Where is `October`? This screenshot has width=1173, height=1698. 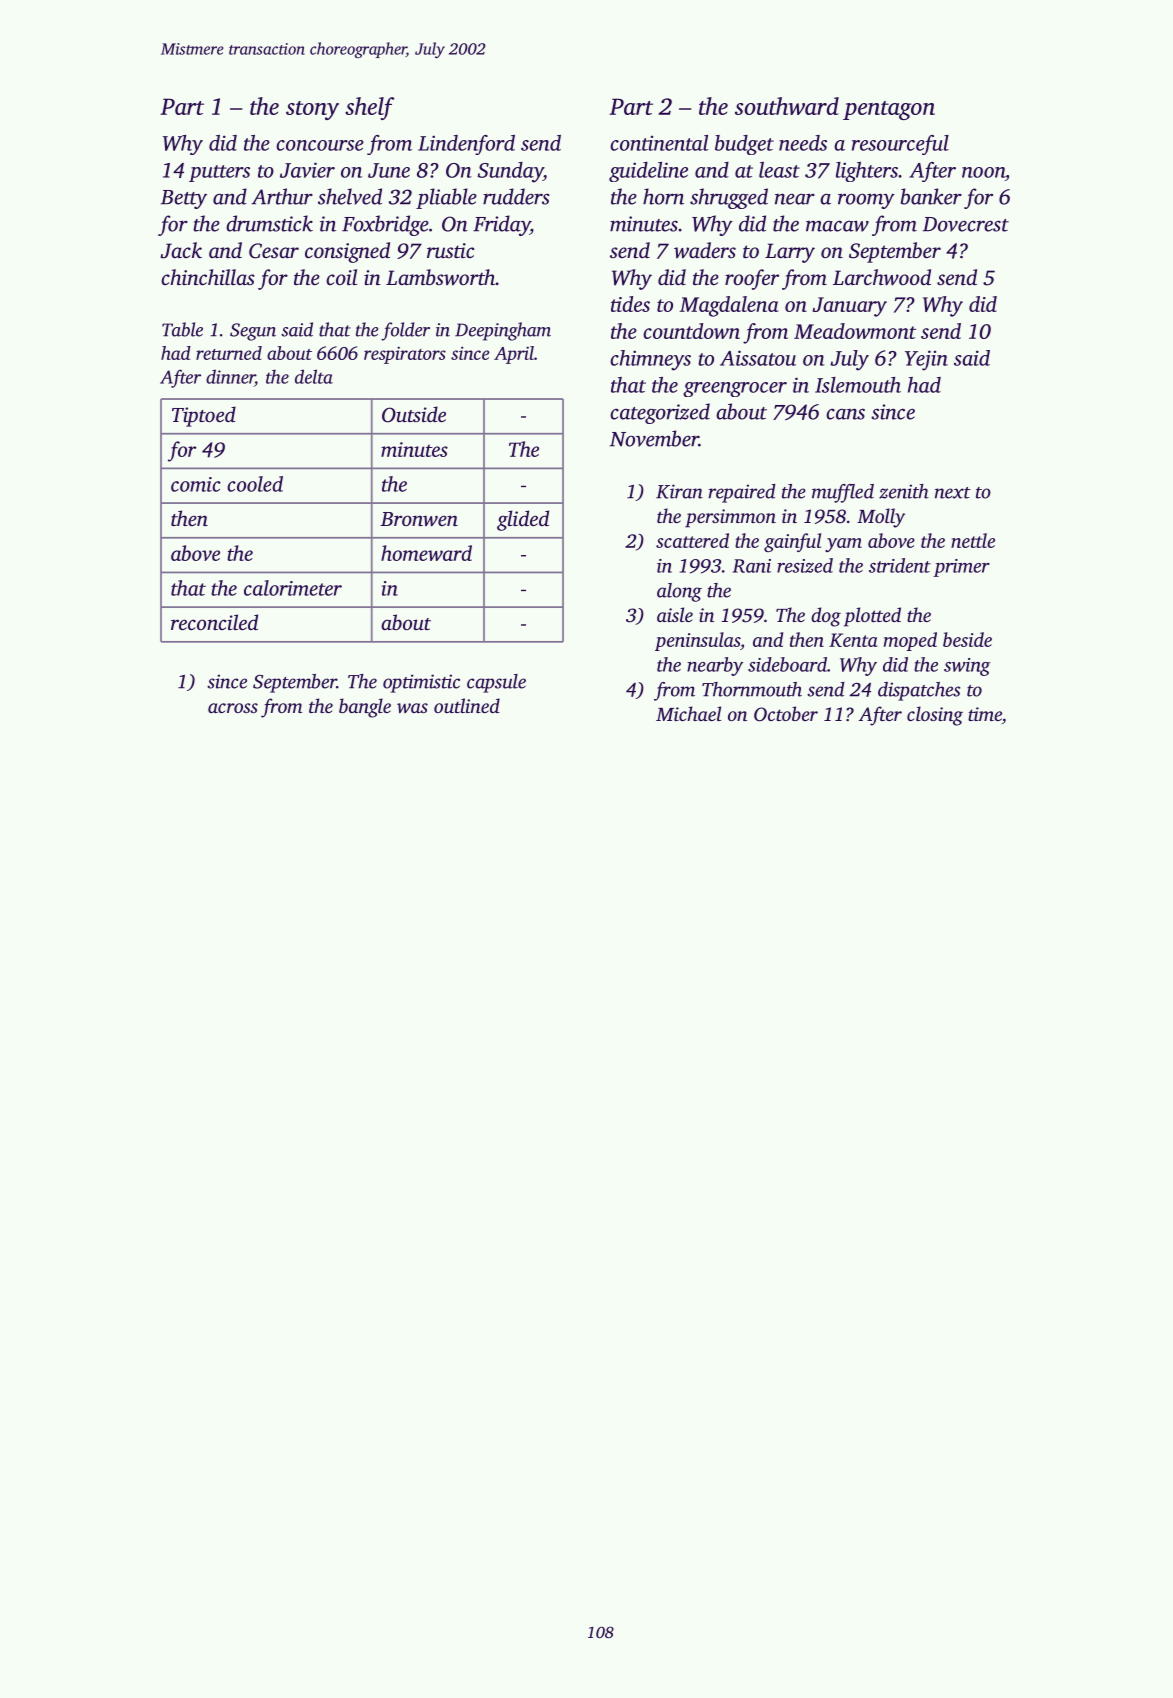
October is located at coordinates (786, 714).
